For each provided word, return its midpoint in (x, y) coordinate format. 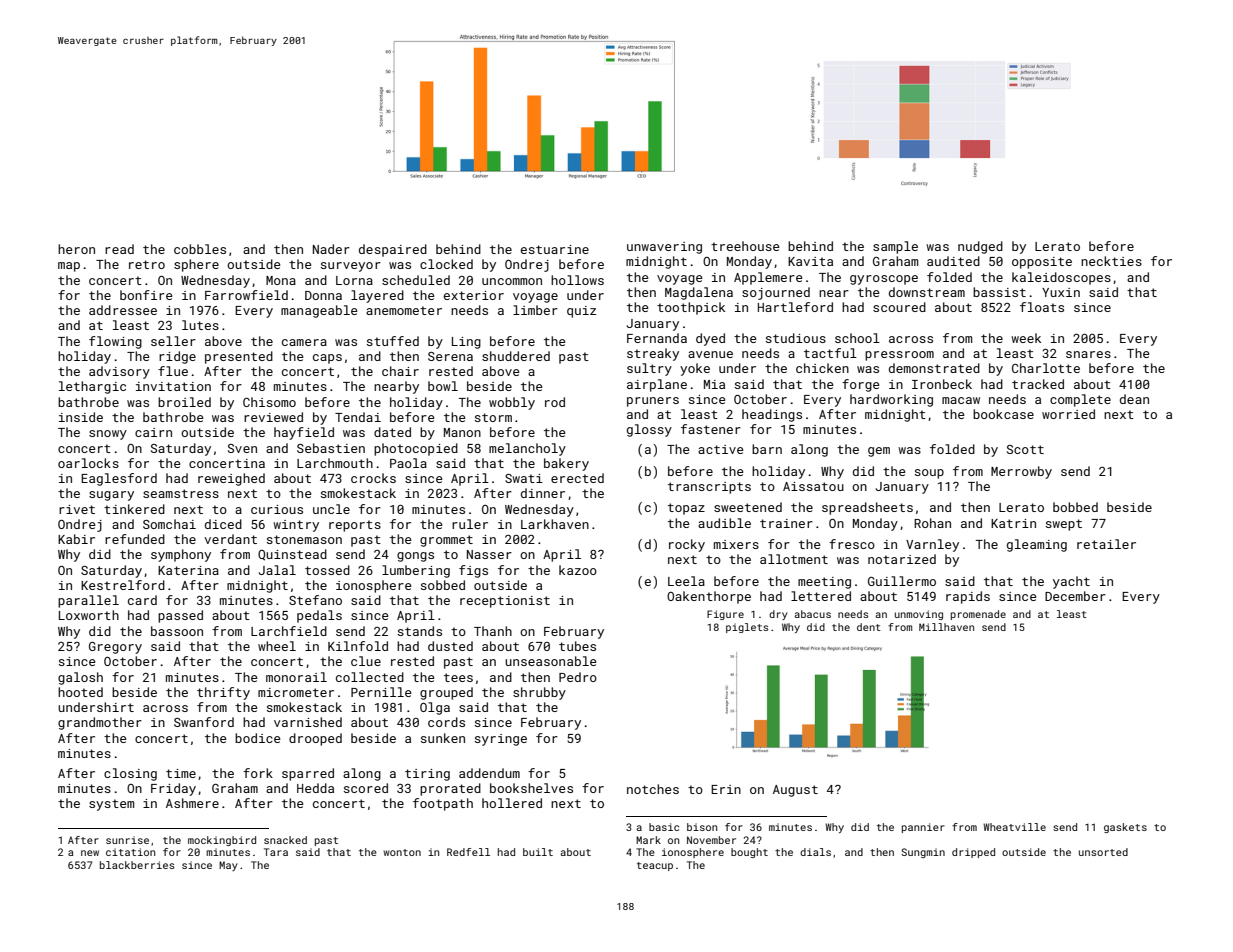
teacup (655, 866)
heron (76, 249)
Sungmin (923, 853)
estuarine (555, 249)
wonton (402, 852)
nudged (980, 247)
